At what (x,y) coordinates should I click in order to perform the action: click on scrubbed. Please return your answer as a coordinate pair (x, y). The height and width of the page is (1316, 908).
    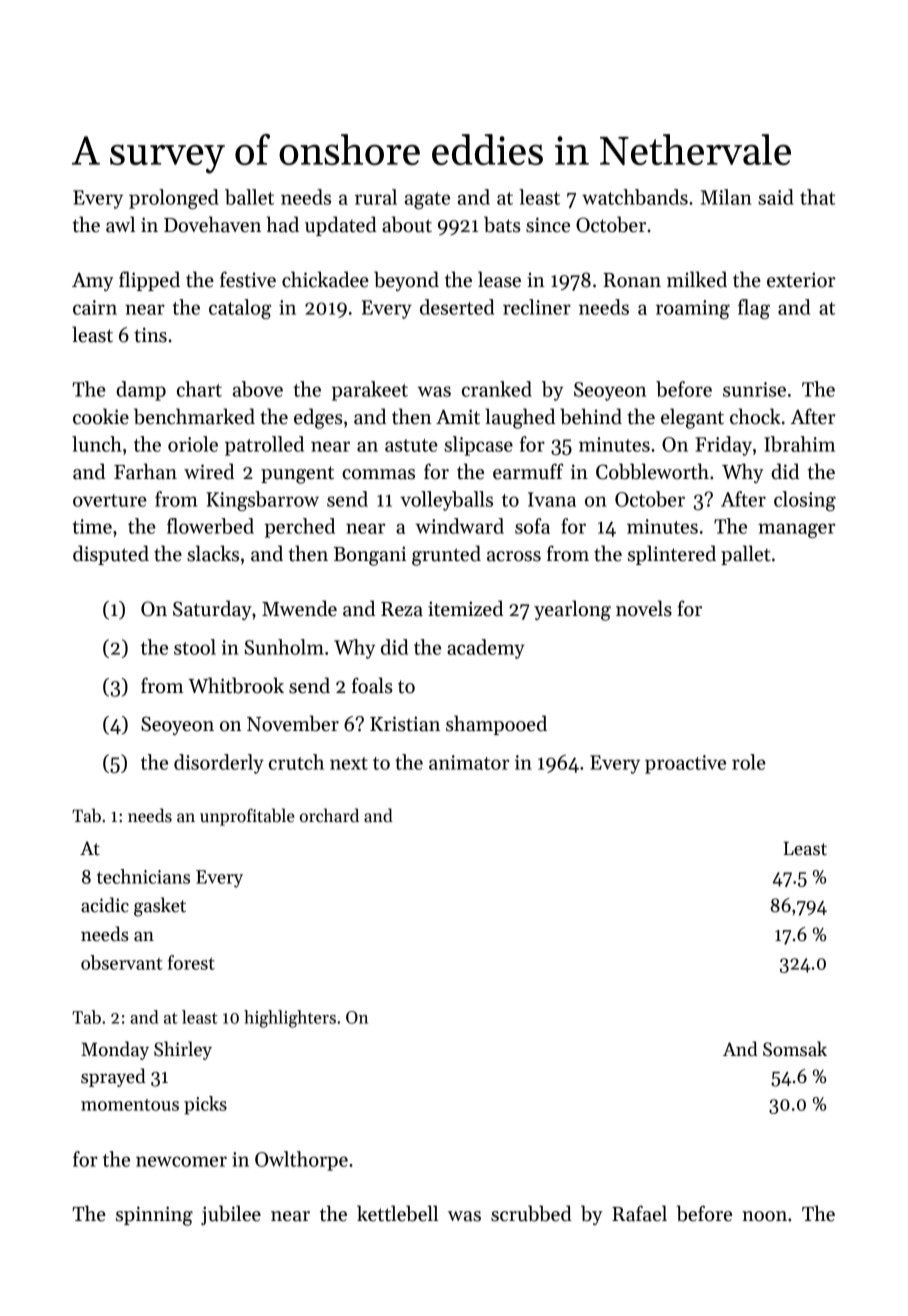
    Looking at the image, I should click on (531, 1213).
